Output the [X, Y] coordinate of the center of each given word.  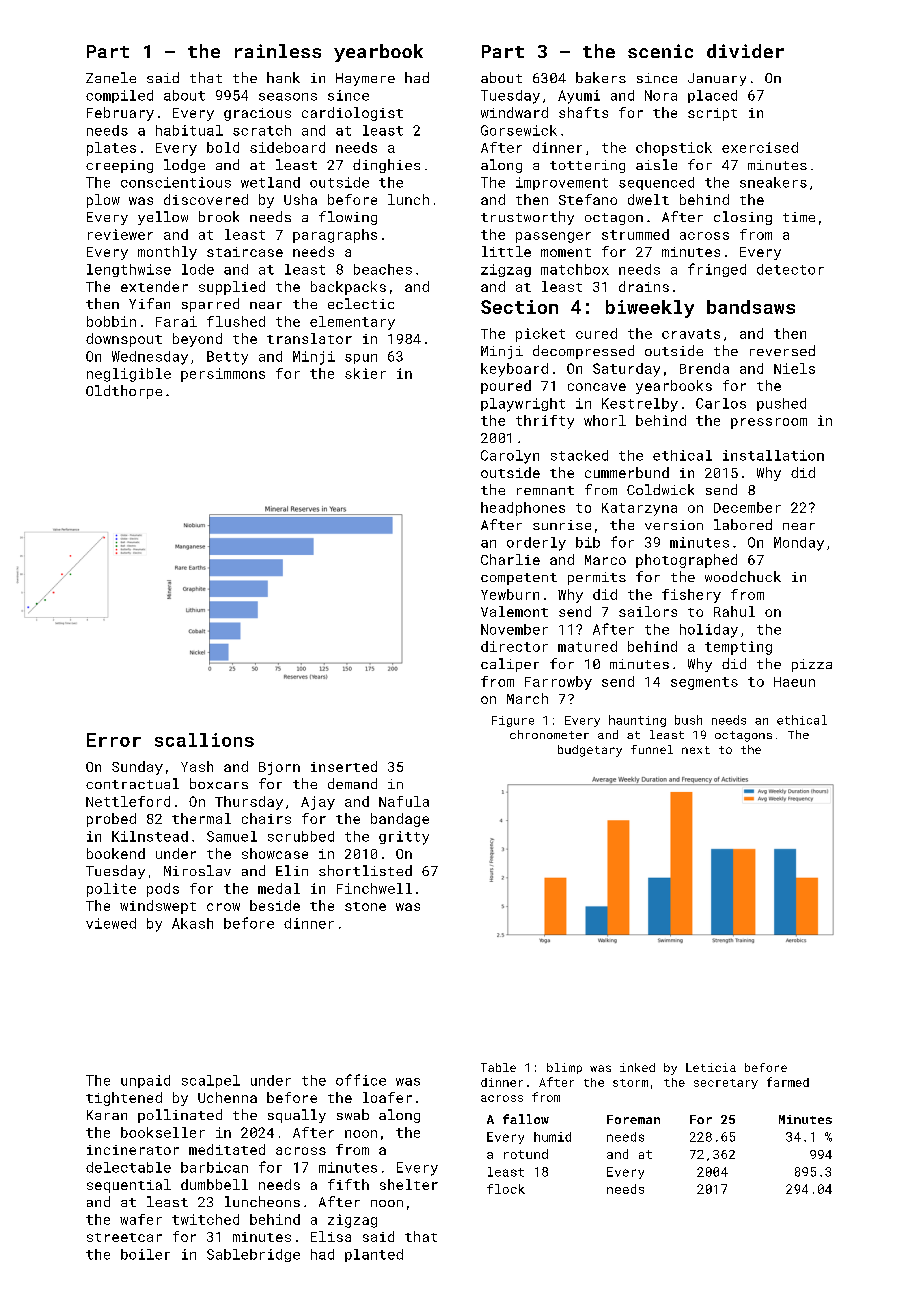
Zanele [111, 77]
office [361, 1080]
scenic [660, 51]
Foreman [633, 1119]
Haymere [365, 79]
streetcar [124, 1237]
